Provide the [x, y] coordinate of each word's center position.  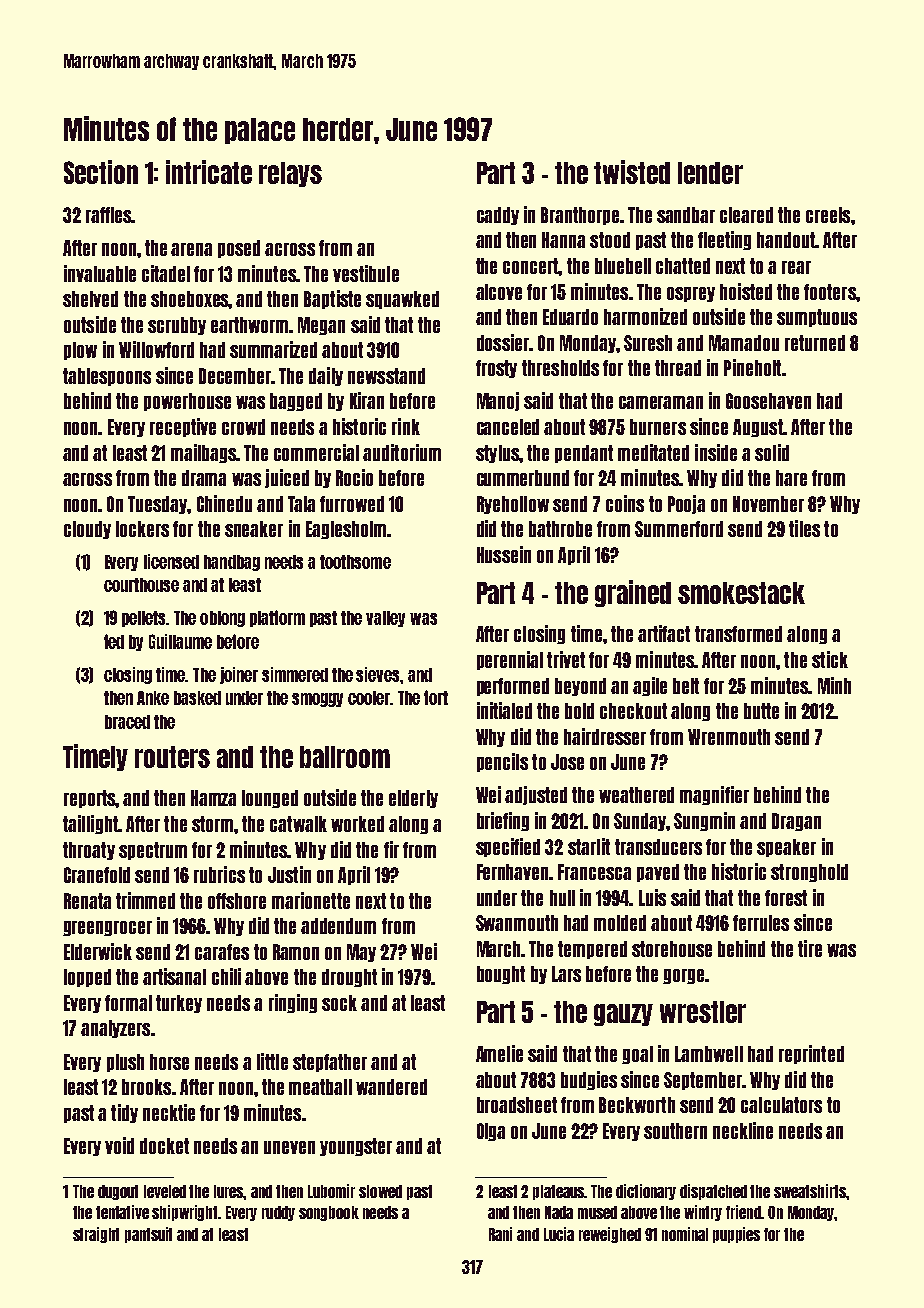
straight [96, 1235]
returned [815, 343]
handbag [232, 563]
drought [349, 978]
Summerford [679, 529]
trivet [566, 659]
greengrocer [107, 928]
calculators [781, 1105]
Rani [500, 1234]
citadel [166, 273]
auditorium [402, 452]
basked [197, 698]
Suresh [648, 343]
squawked [402, 300]
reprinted [811, 1054]
